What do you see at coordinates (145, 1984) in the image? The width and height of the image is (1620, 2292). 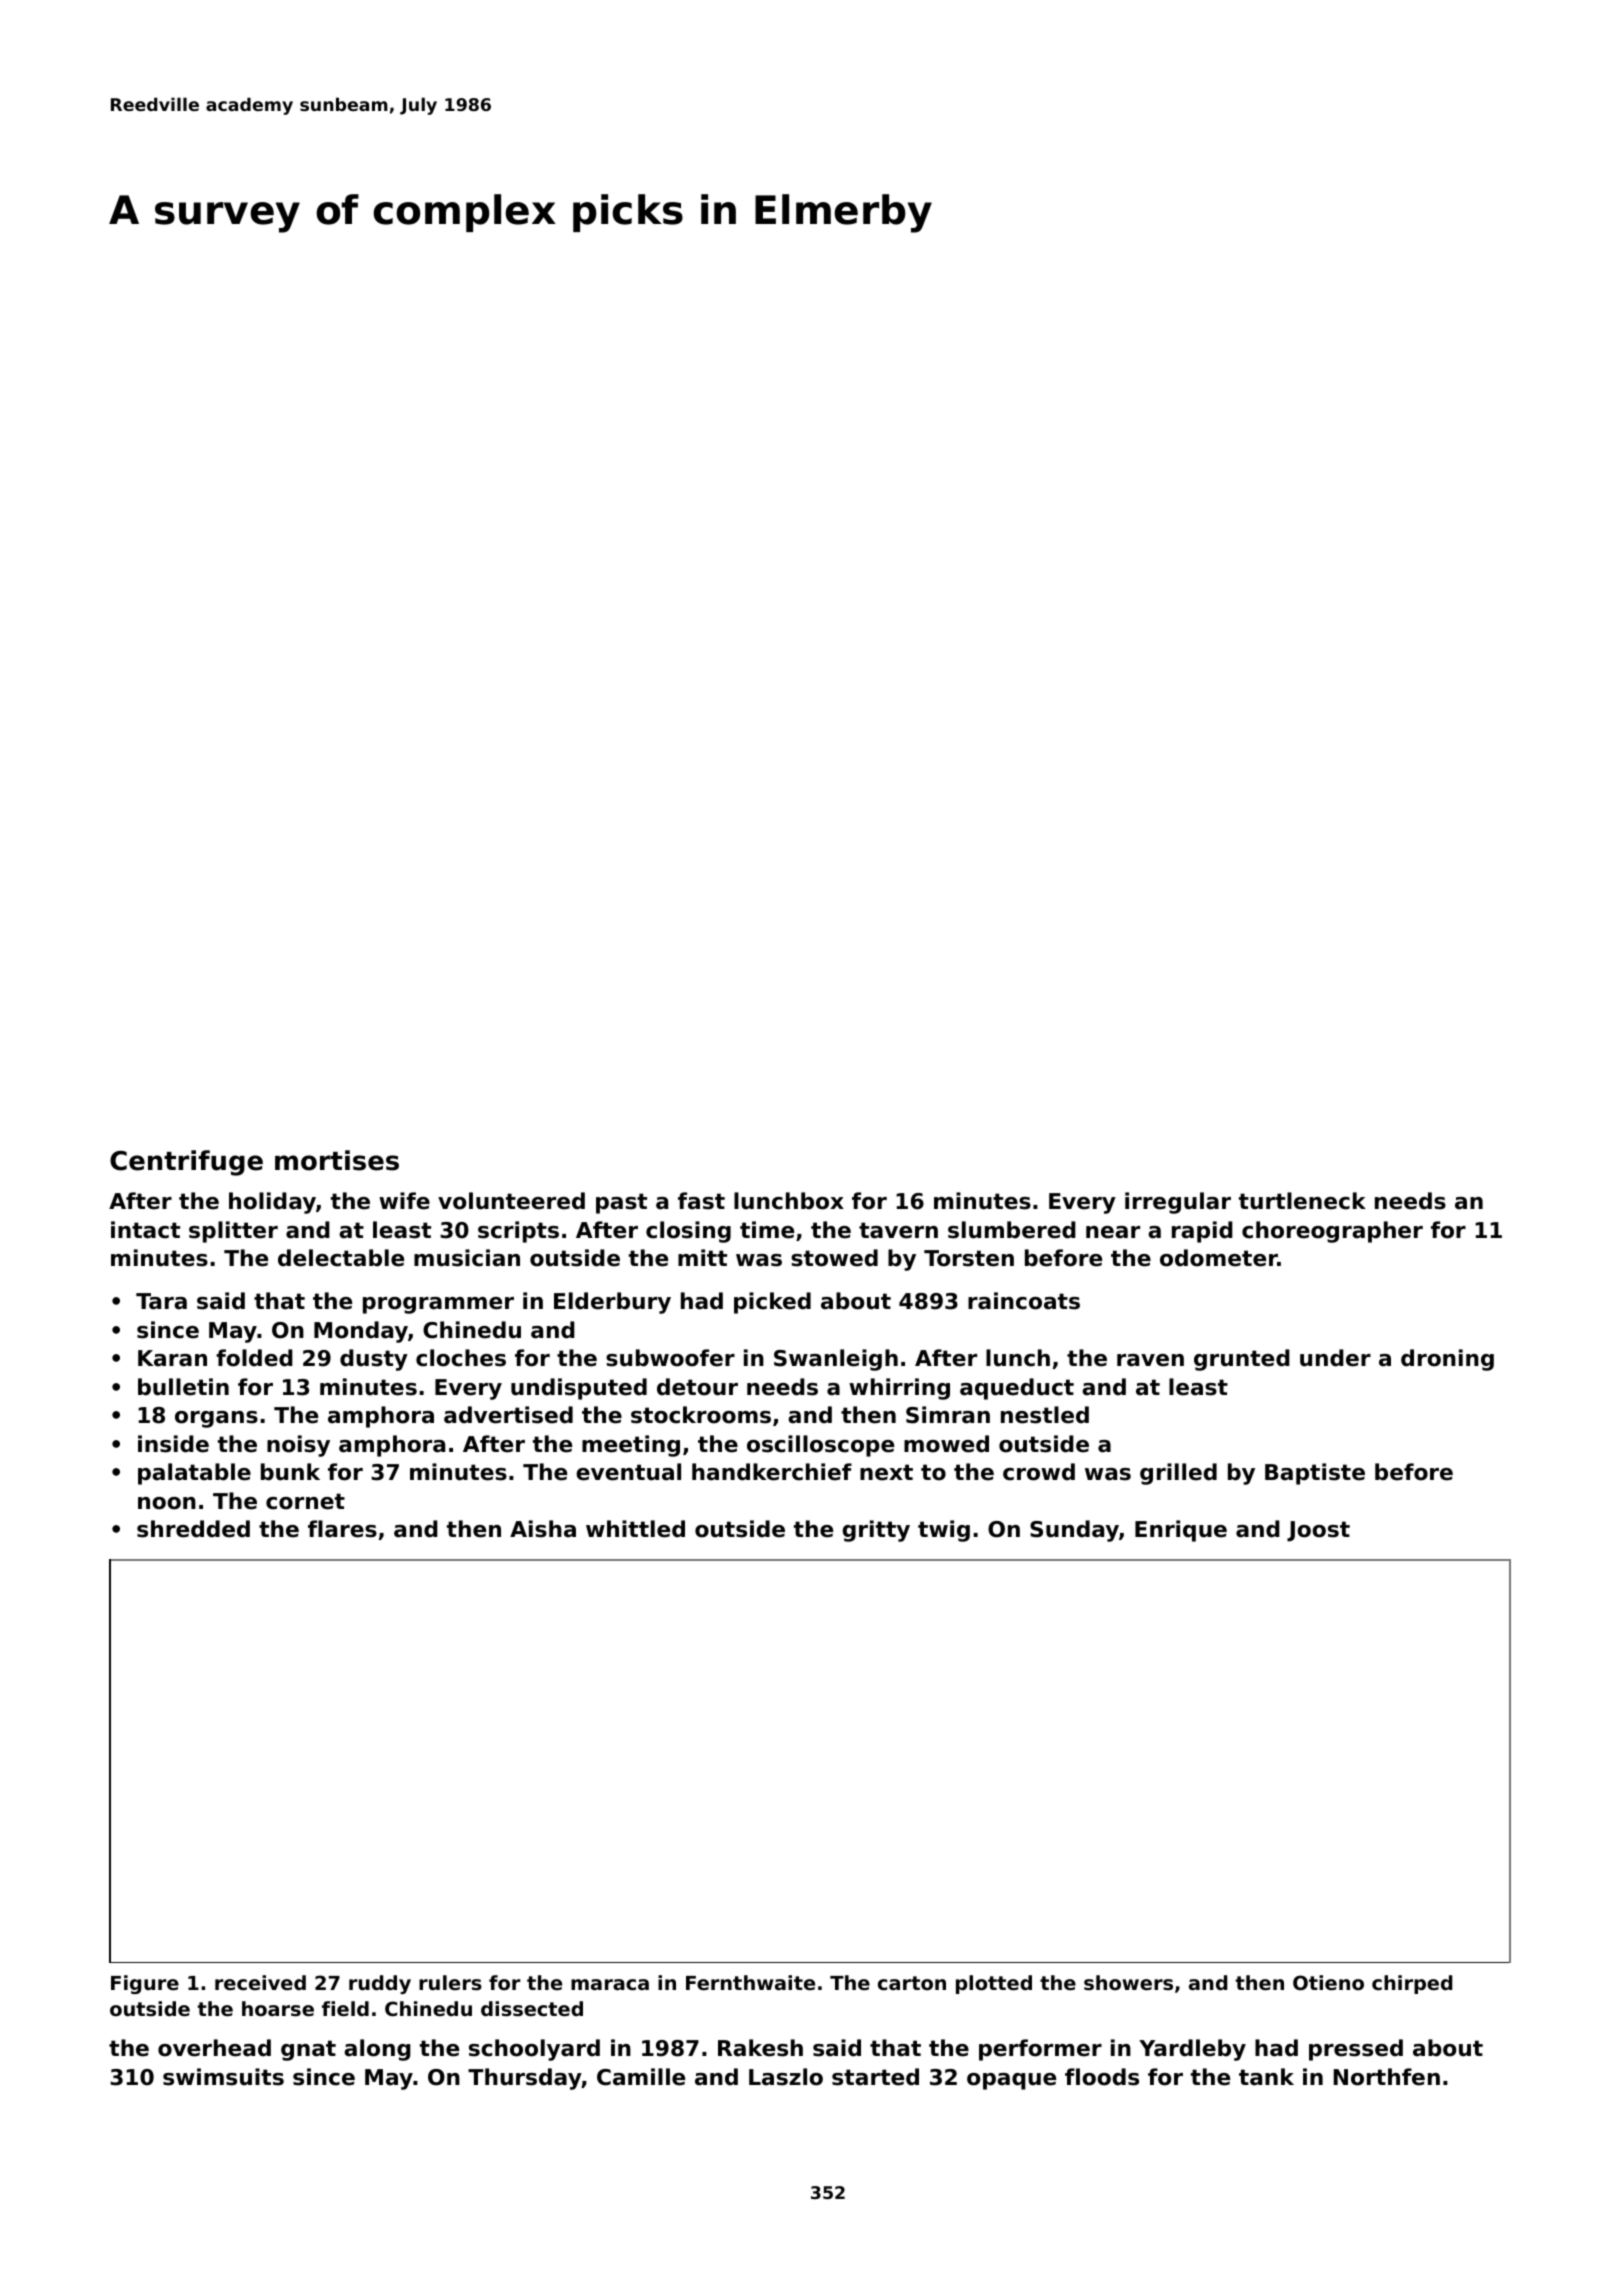 I see `Figure` at bounding box center [145, 1984].
